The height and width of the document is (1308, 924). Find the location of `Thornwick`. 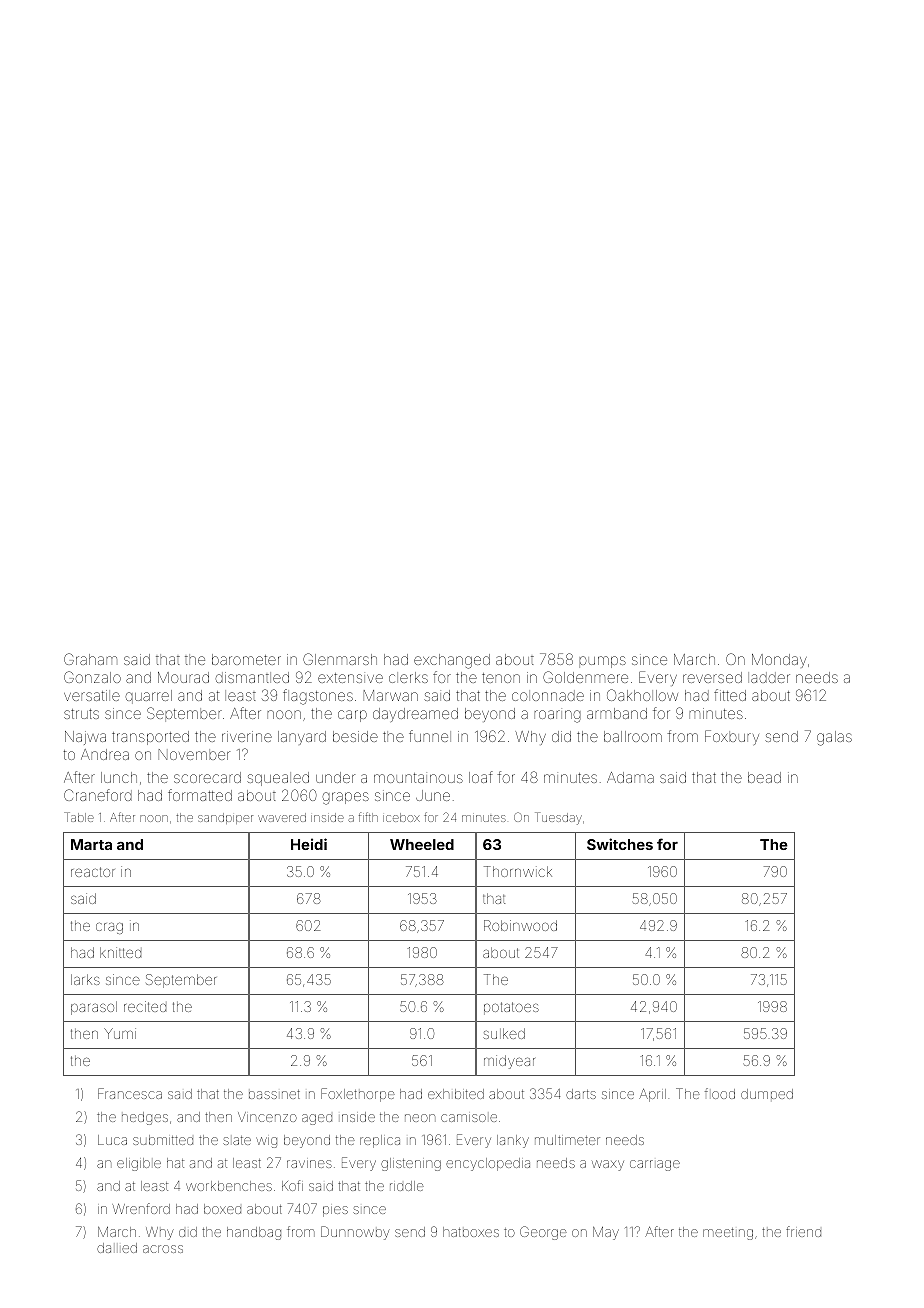

Thornwick is located at coordinates (518, 871).
